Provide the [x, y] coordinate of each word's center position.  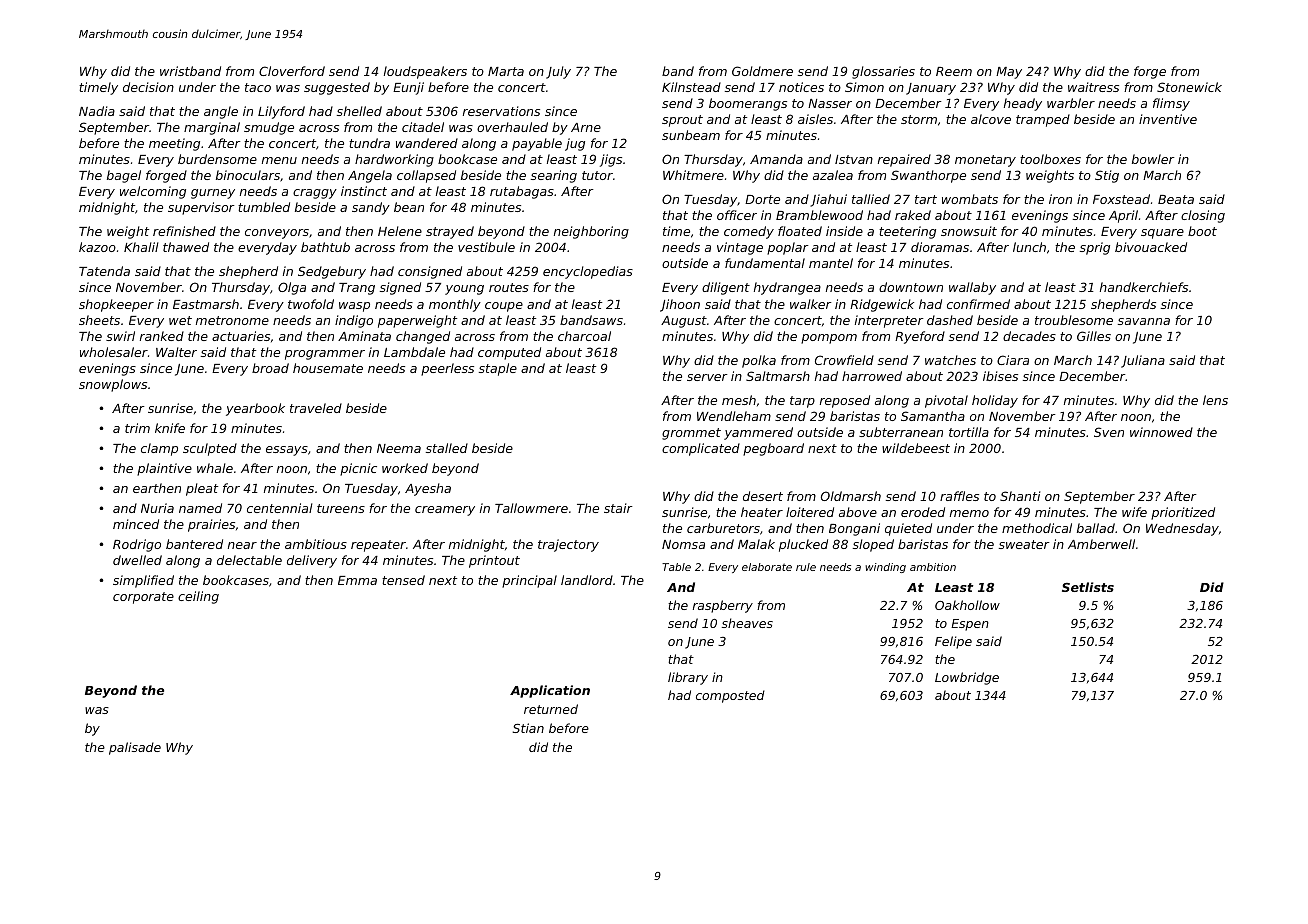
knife [170, 428]
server [707, 377]
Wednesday [1182, 529]
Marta [506, 71]
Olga [292, 288]
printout [494, 561]
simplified [143, 581]
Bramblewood [819, 215]
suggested [337, 88]
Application [550, 691]
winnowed [1161, 432]
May [1009, 73]
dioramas [940, 247]
